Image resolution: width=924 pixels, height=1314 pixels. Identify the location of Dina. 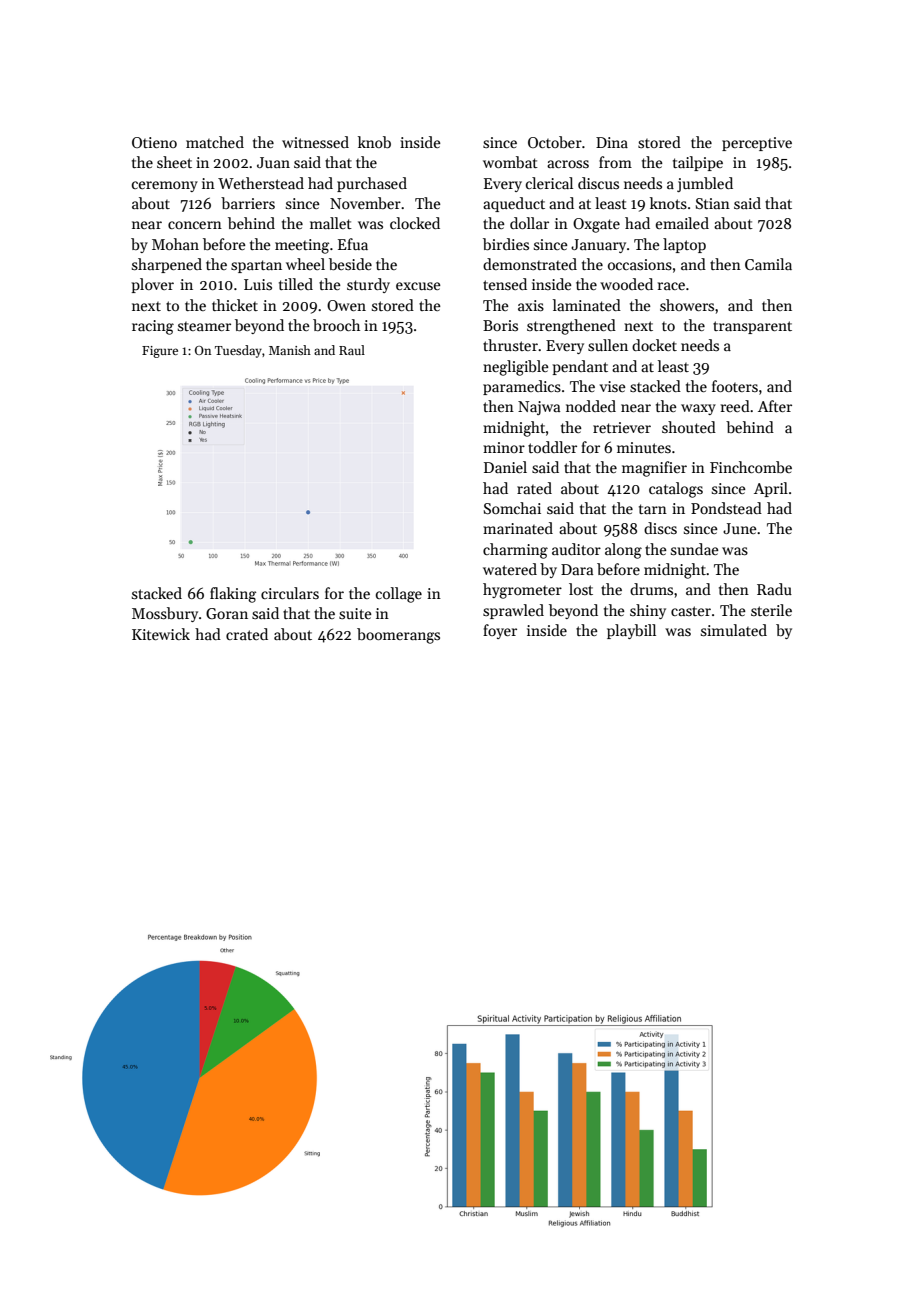
(612, 142).
